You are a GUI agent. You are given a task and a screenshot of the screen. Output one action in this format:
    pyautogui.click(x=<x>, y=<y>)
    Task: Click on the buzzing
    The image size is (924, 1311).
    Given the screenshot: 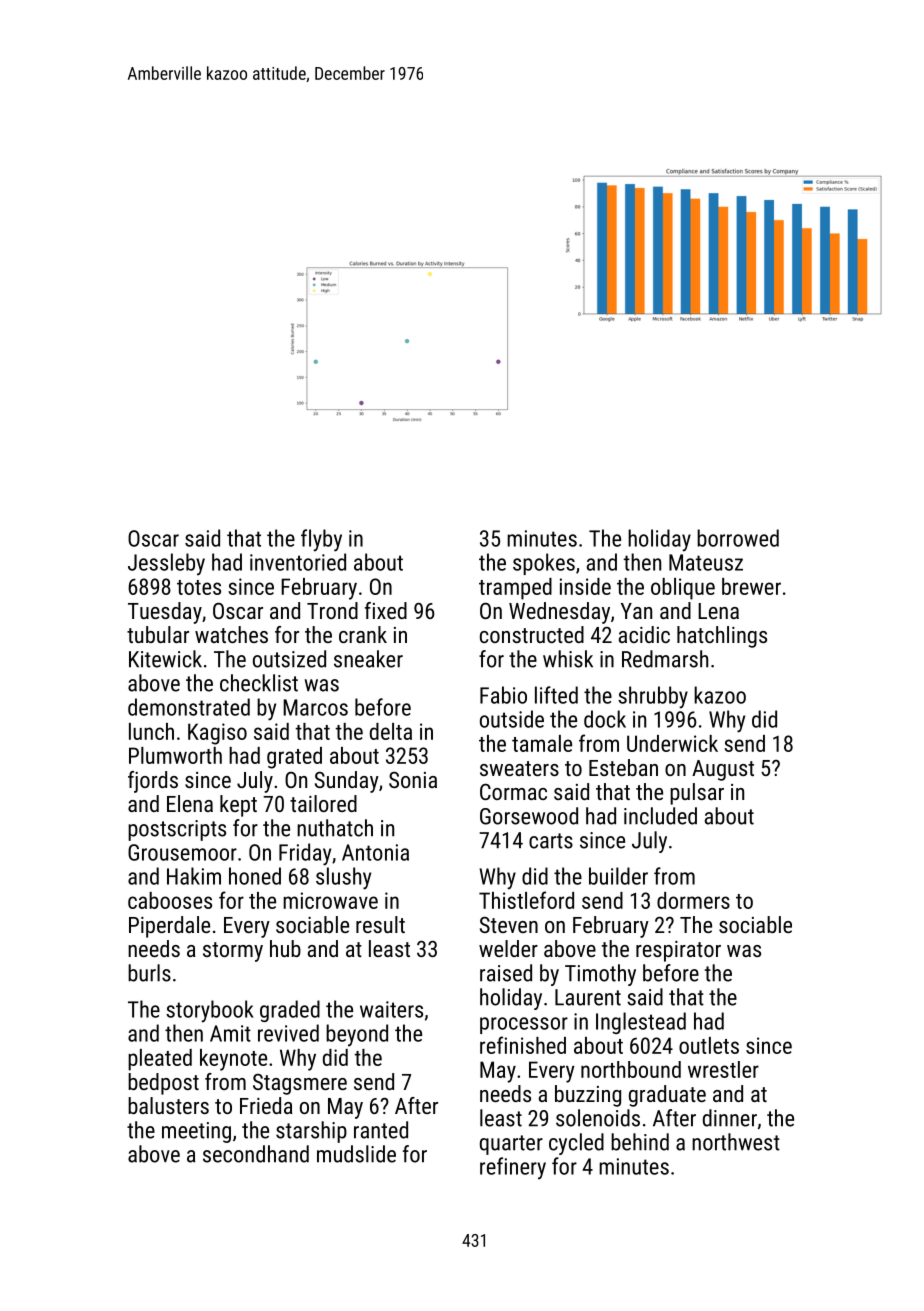 What is the action you would take?
    pyautogui.click(x=588, y=1096)
